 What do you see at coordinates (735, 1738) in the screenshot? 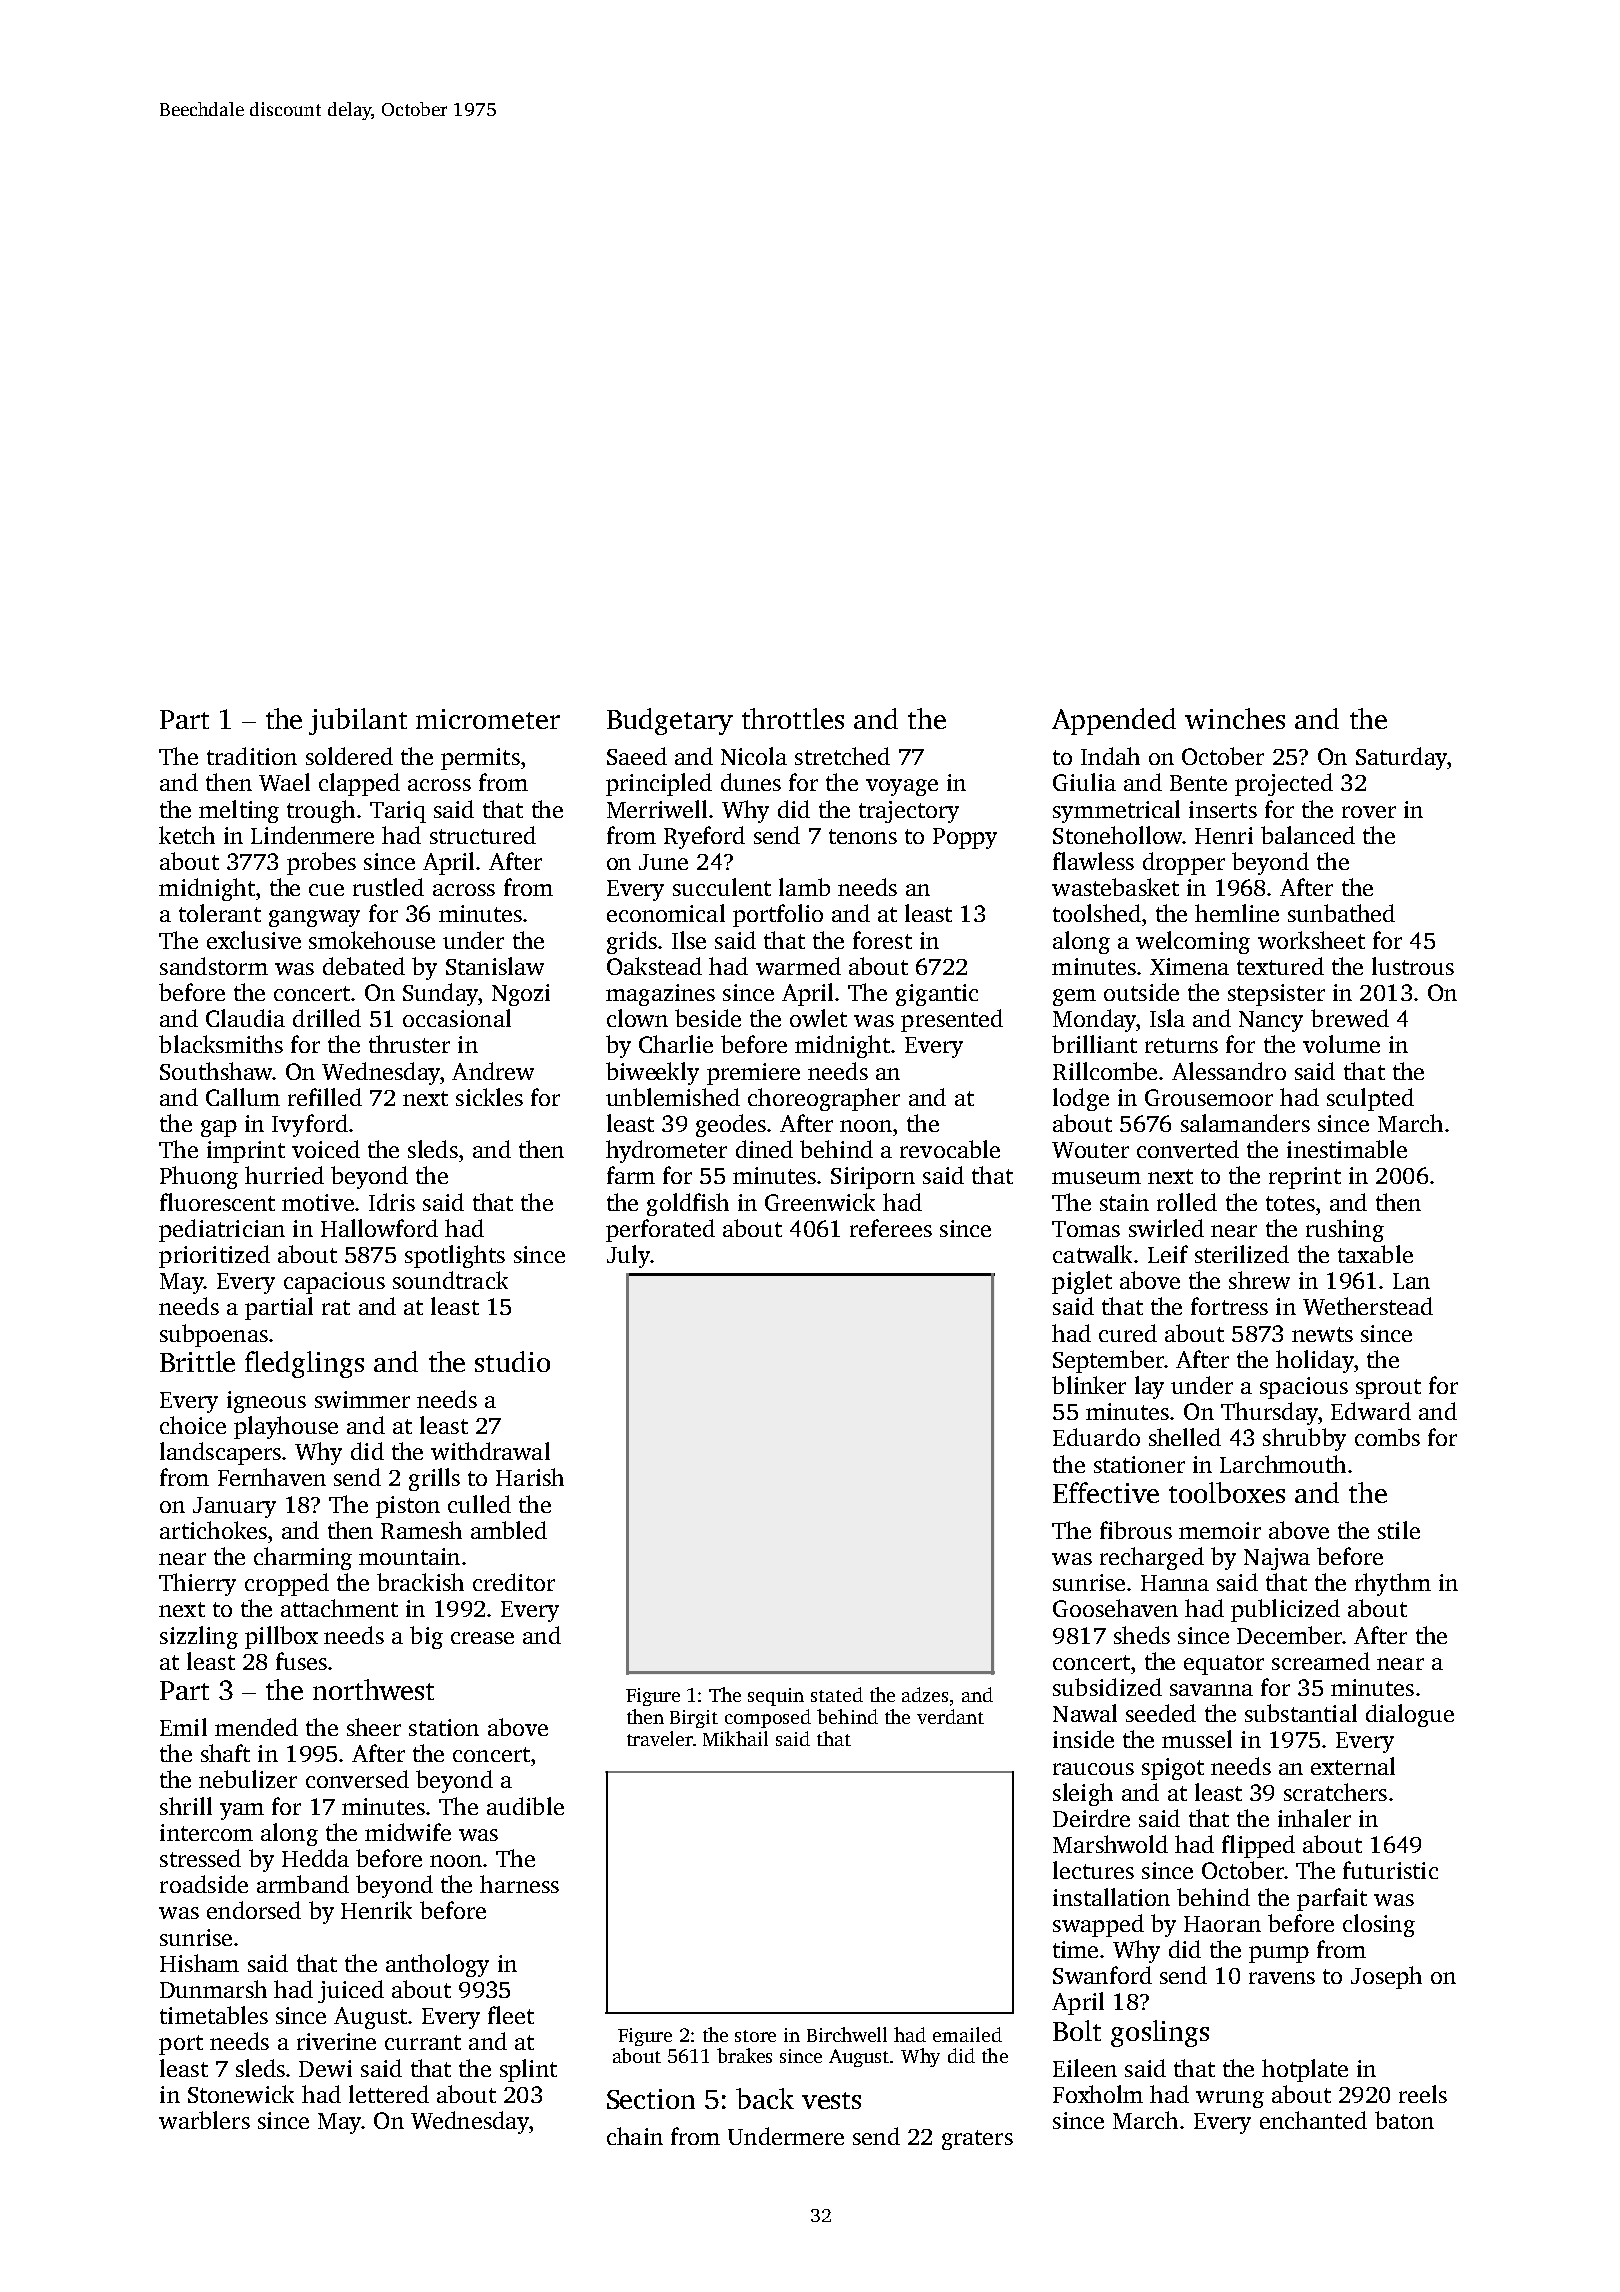
I see `Mikhail` at bounding box center [735, 1738].
